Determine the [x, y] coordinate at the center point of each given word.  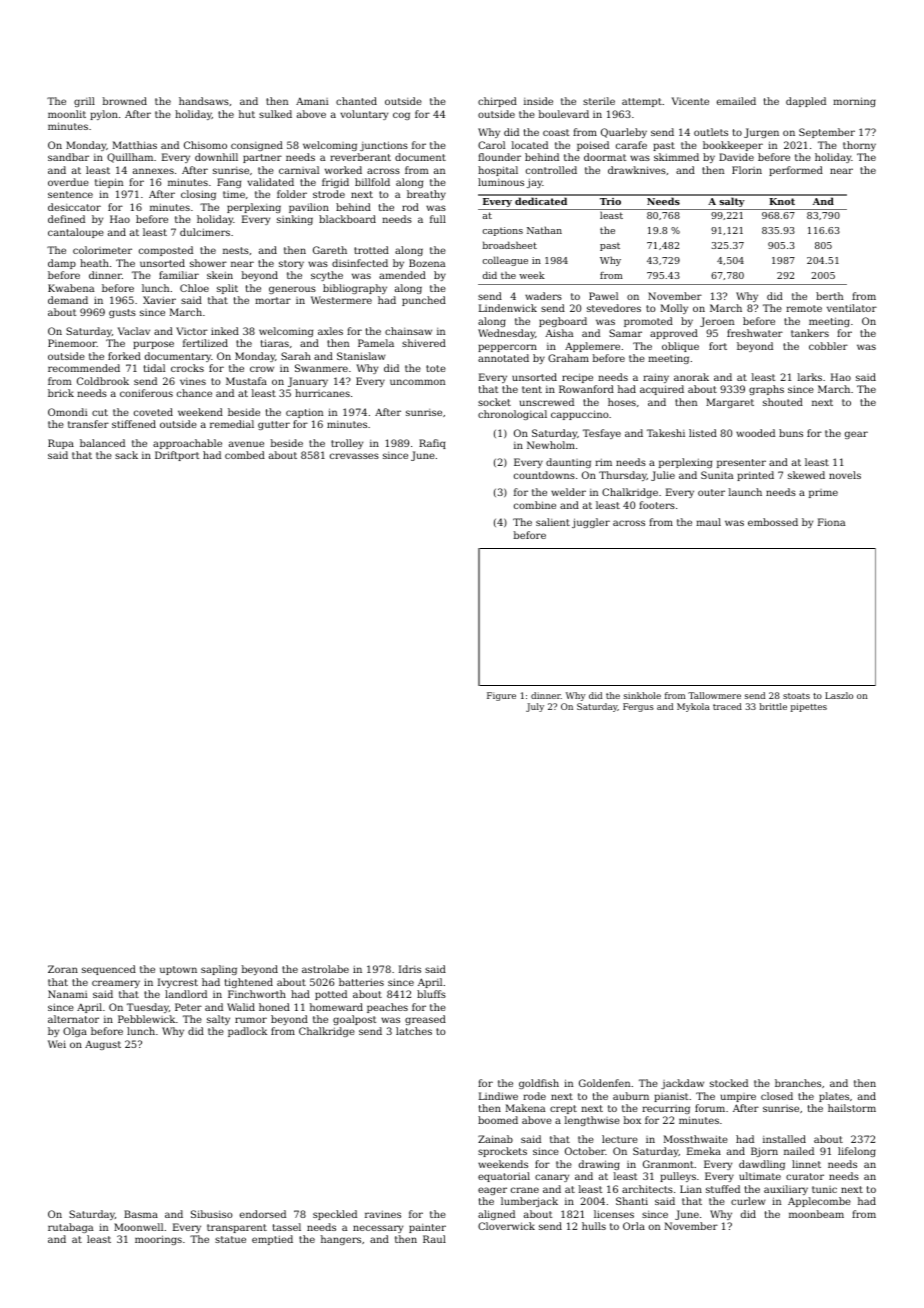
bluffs [431, 994]
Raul [434, 1239]
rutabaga [70, 1228]
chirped [497, 102]
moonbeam [816, 1214]
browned [125, 101]
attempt [642, 102]
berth [829, 296]
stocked [729, 1083]
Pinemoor [72, 343]
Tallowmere [714, 695]
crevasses [354, 456]
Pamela [376, 343]
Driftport [177, 456]
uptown [178, 970]
